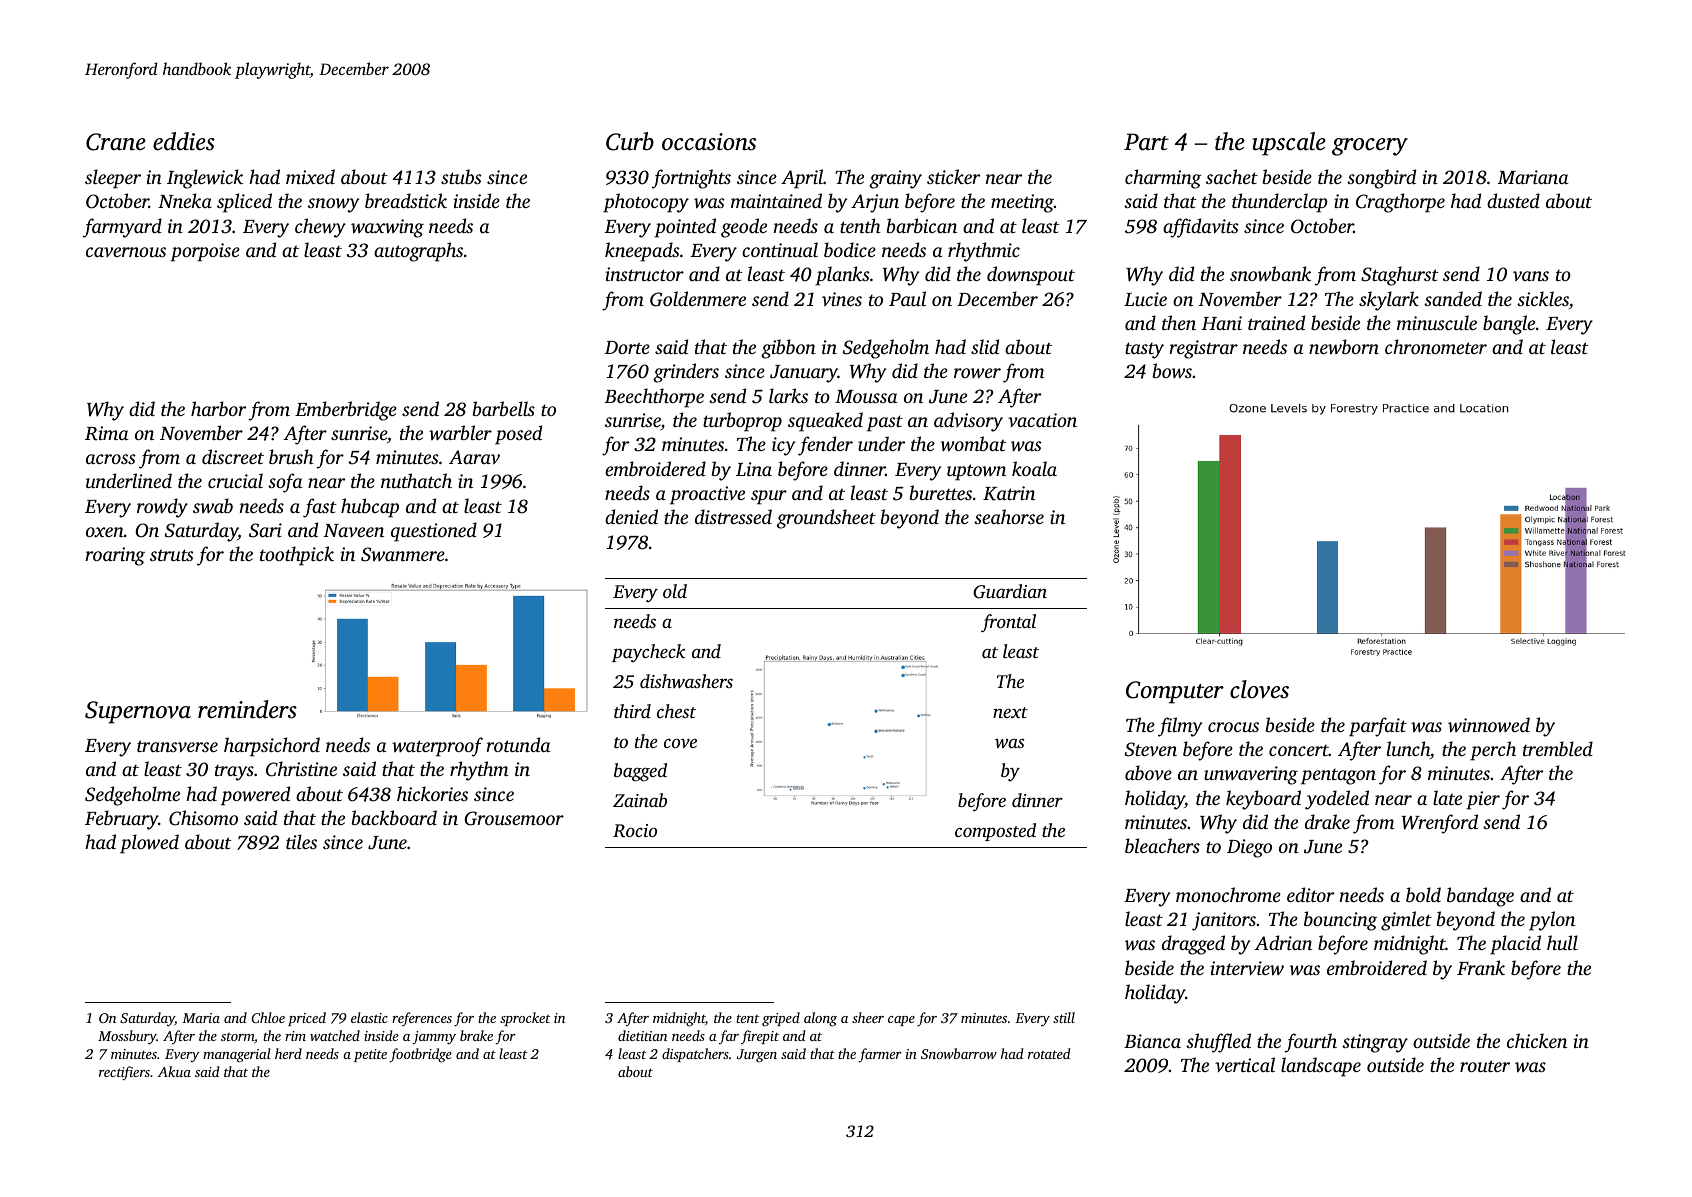  Describe the element at coordinates (185, 200) in the document. I see `Nneka` at that location.
